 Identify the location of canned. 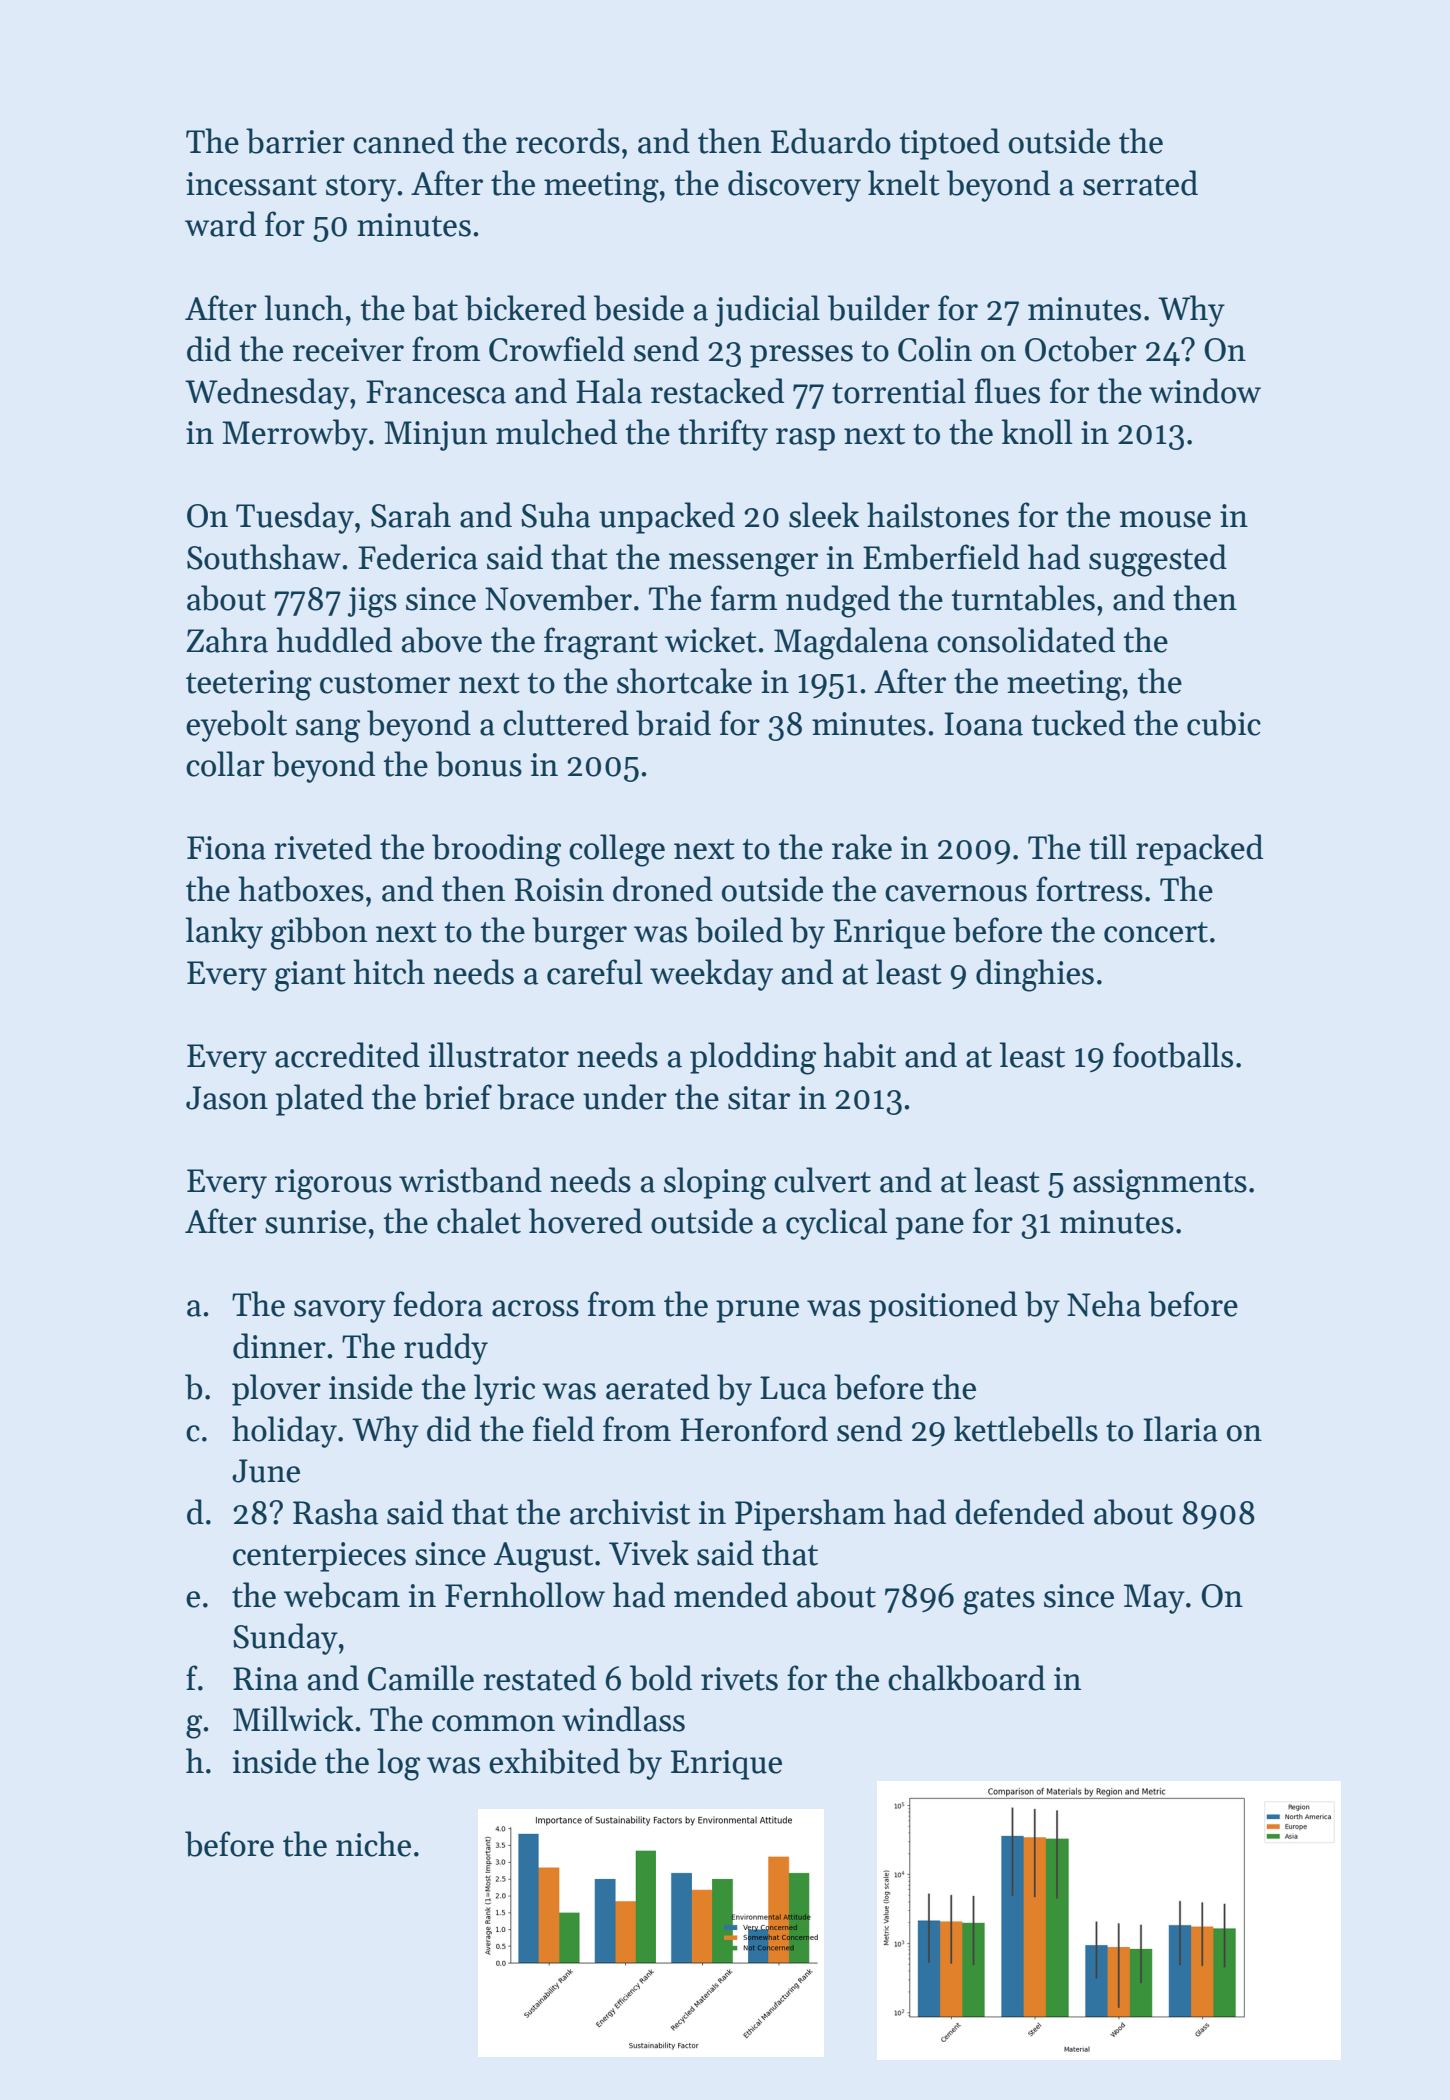
(403, 141).
